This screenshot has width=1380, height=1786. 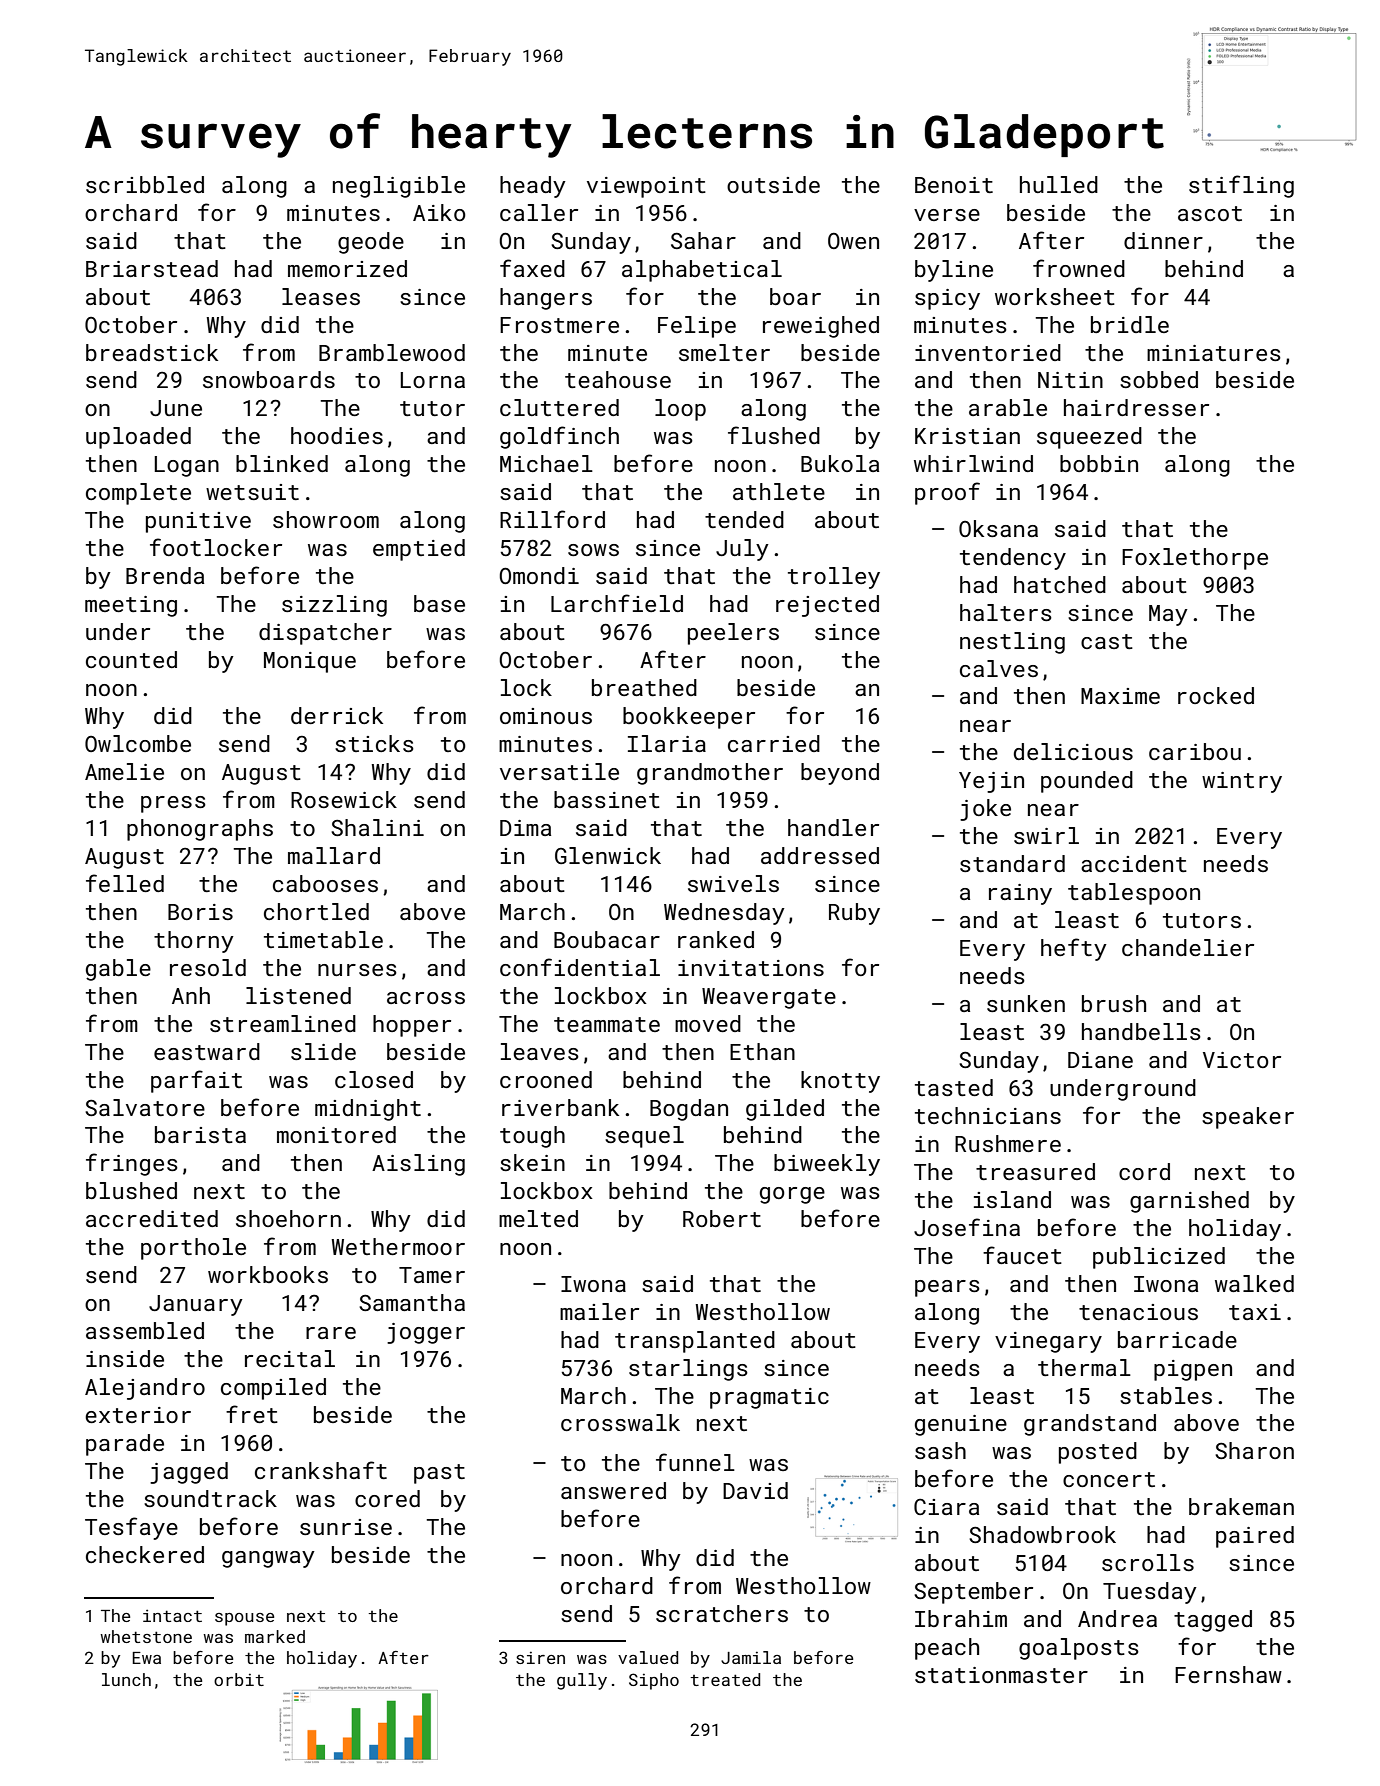 I want to click on verse, so click(x=947, y=215).
